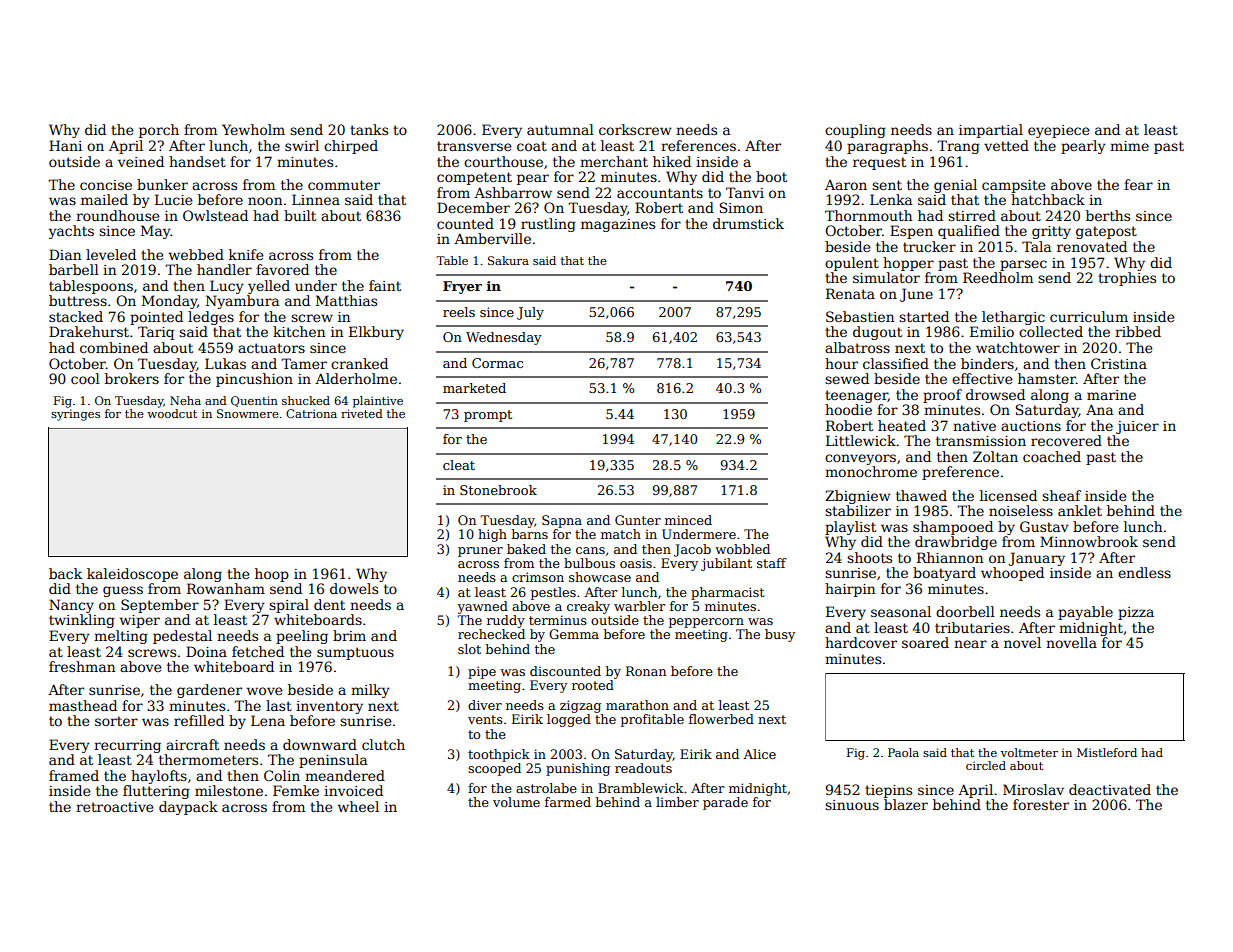 The height and width of the document is (952, 1233). Describe the element at coordinates (855, 131) in the document. I see `coupling` at that location.
